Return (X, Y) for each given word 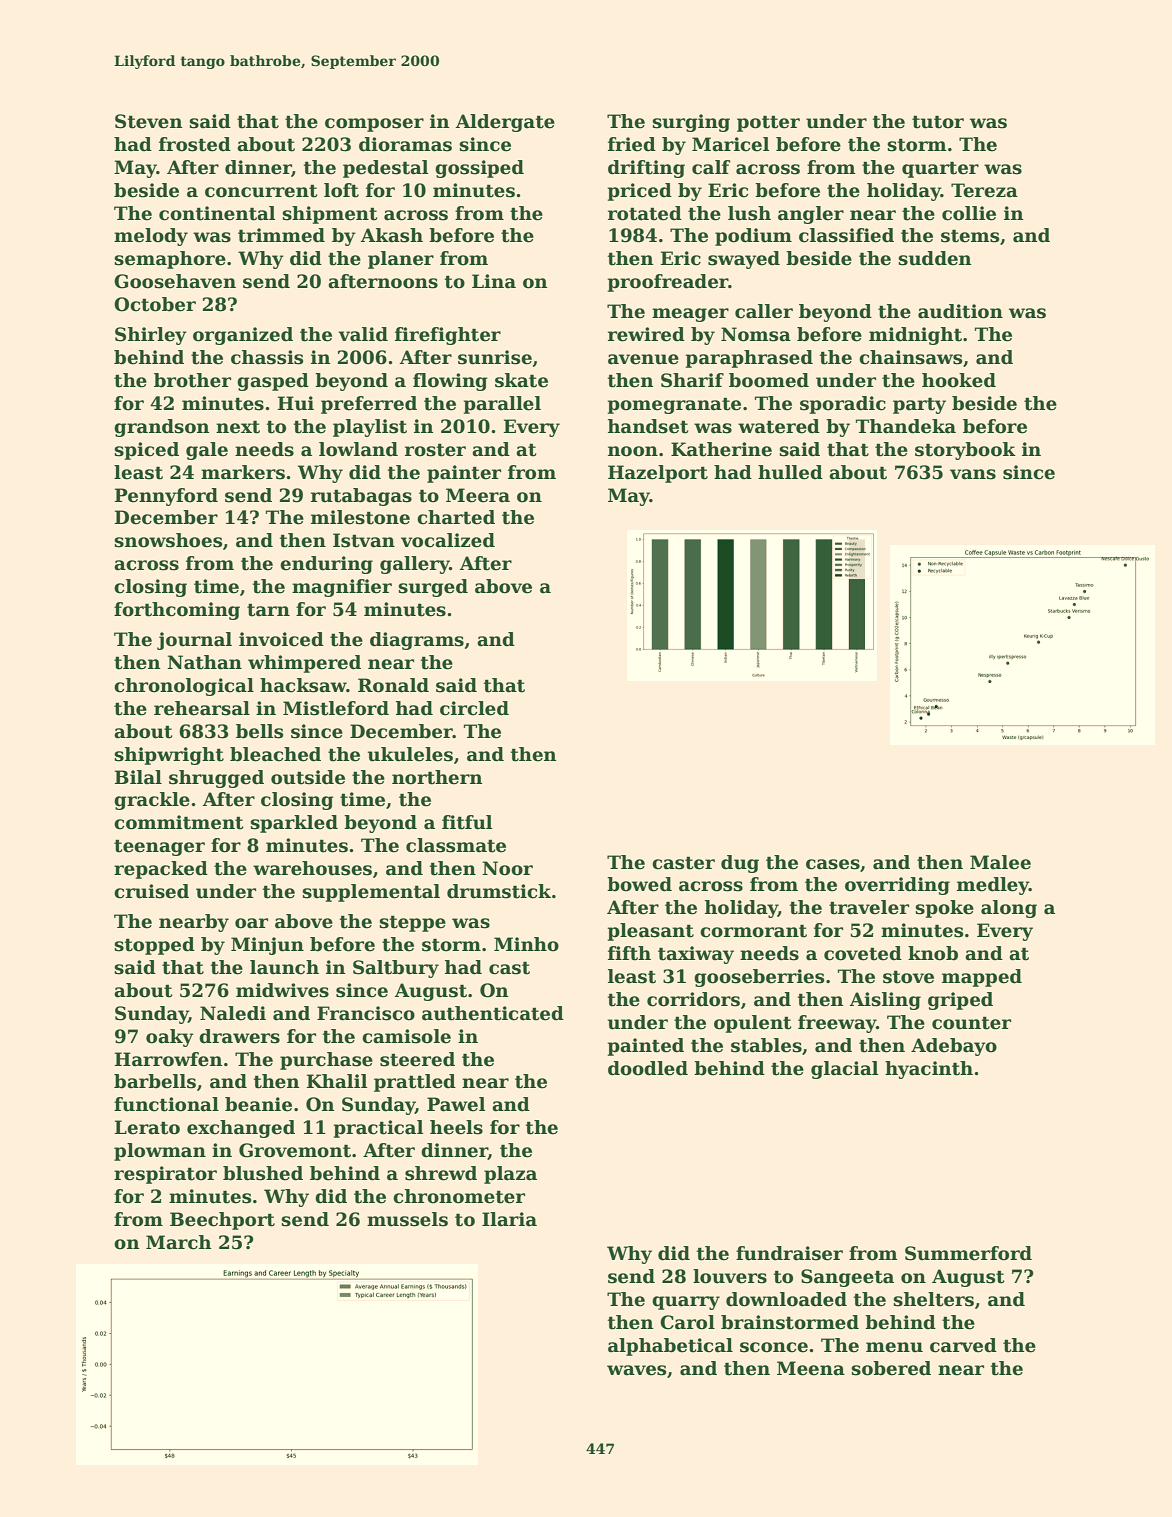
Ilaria (509, 1219)
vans (973, 474)
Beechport (222, 1221)
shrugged (216, 779)
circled (474, 708)
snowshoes (168, 540)
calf (711, 167)
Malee (1000, 862)
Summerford (968, 1253)
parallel (502, 405)
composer (374, 125)
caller (764, 311)
